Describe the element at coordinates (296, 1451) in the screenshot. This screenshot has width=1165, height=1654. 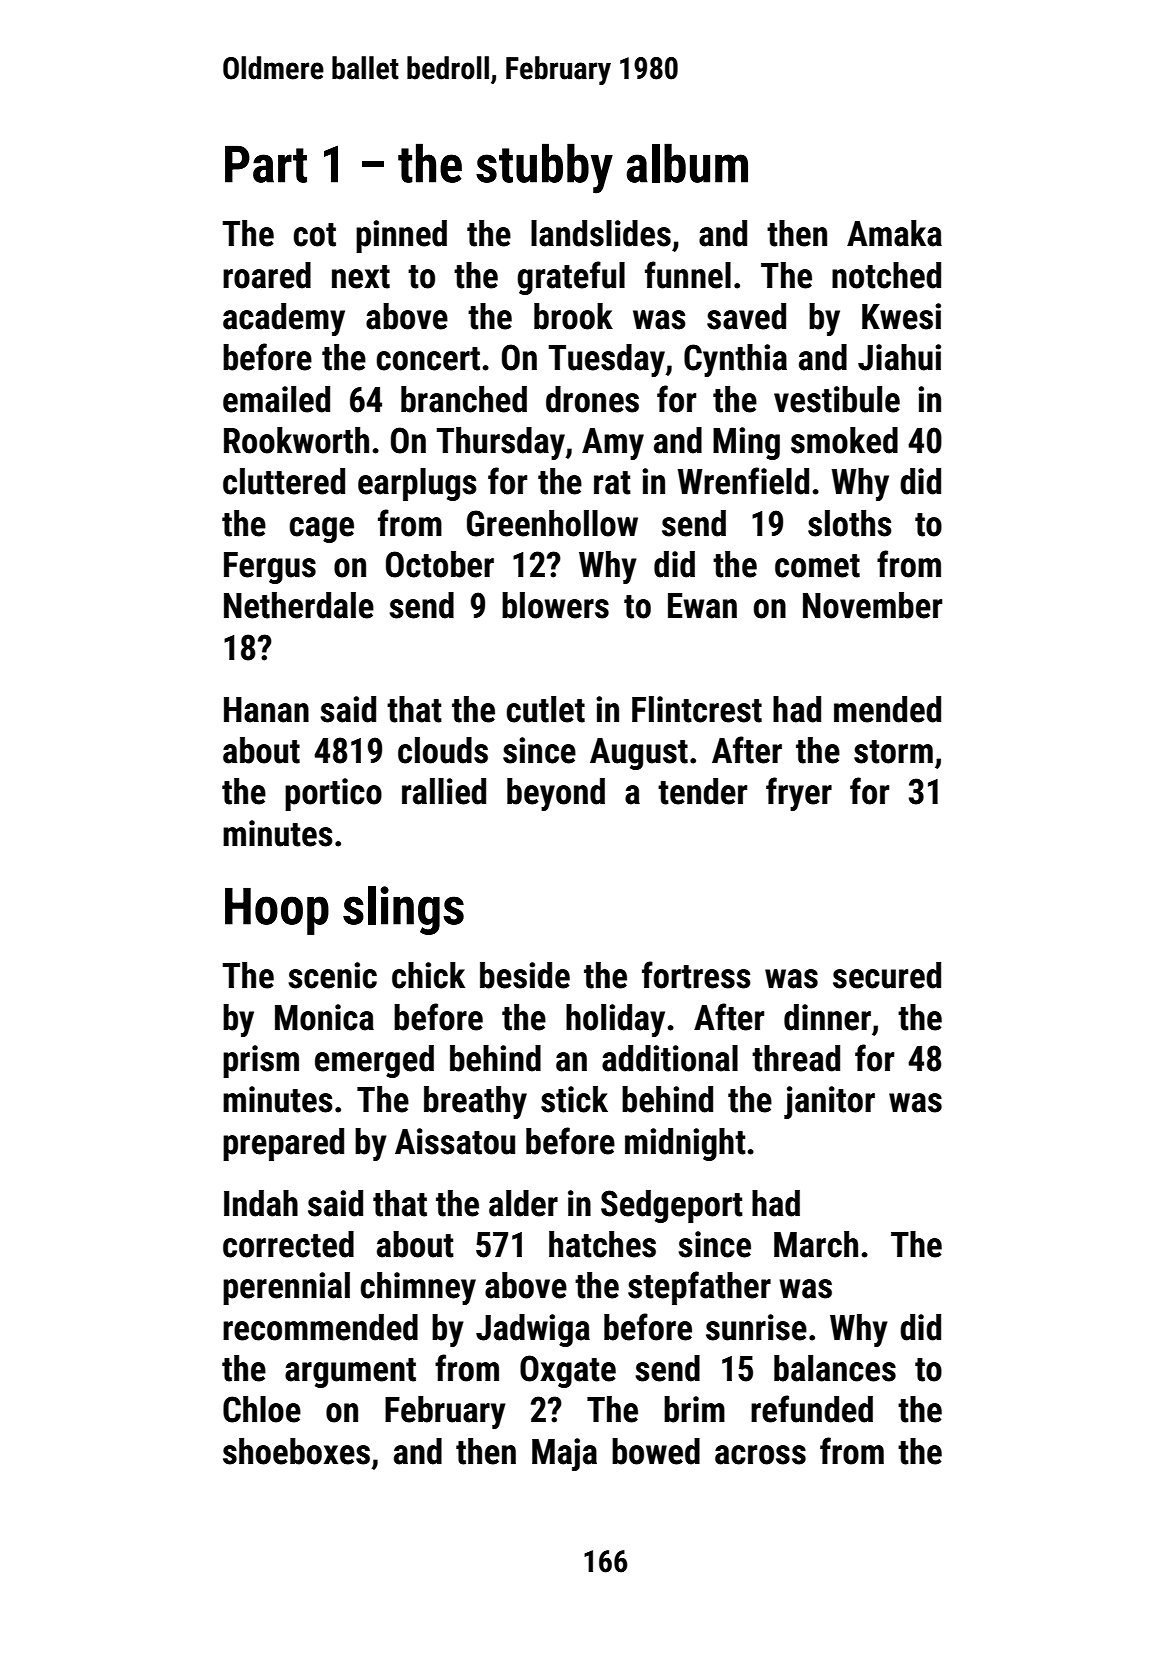
I see `shoeboxes` at that location.
